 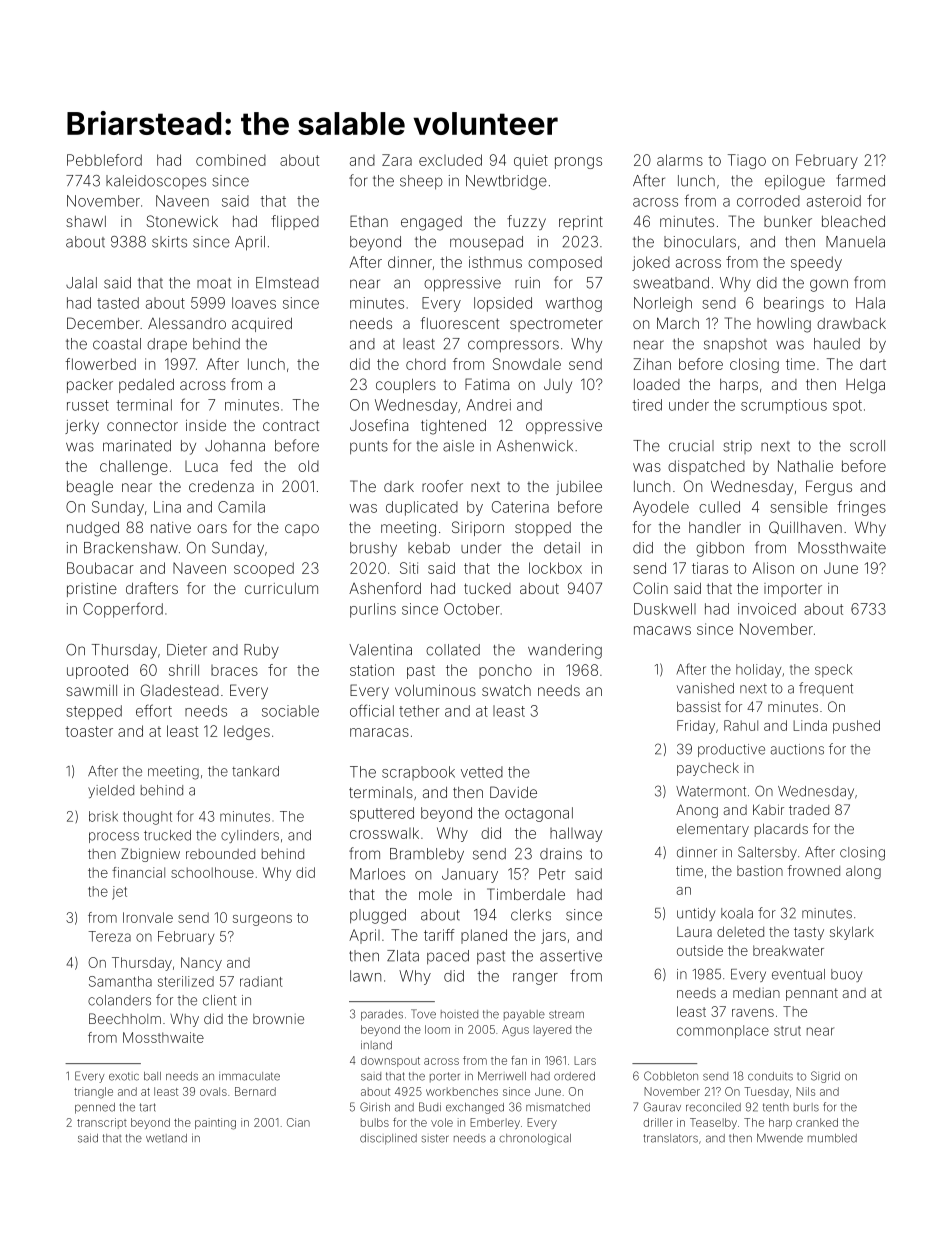 What do you see at coordinates (104, 160) in the screenshot?
I see `Pebbleford` at bounding box center [104, 160].
